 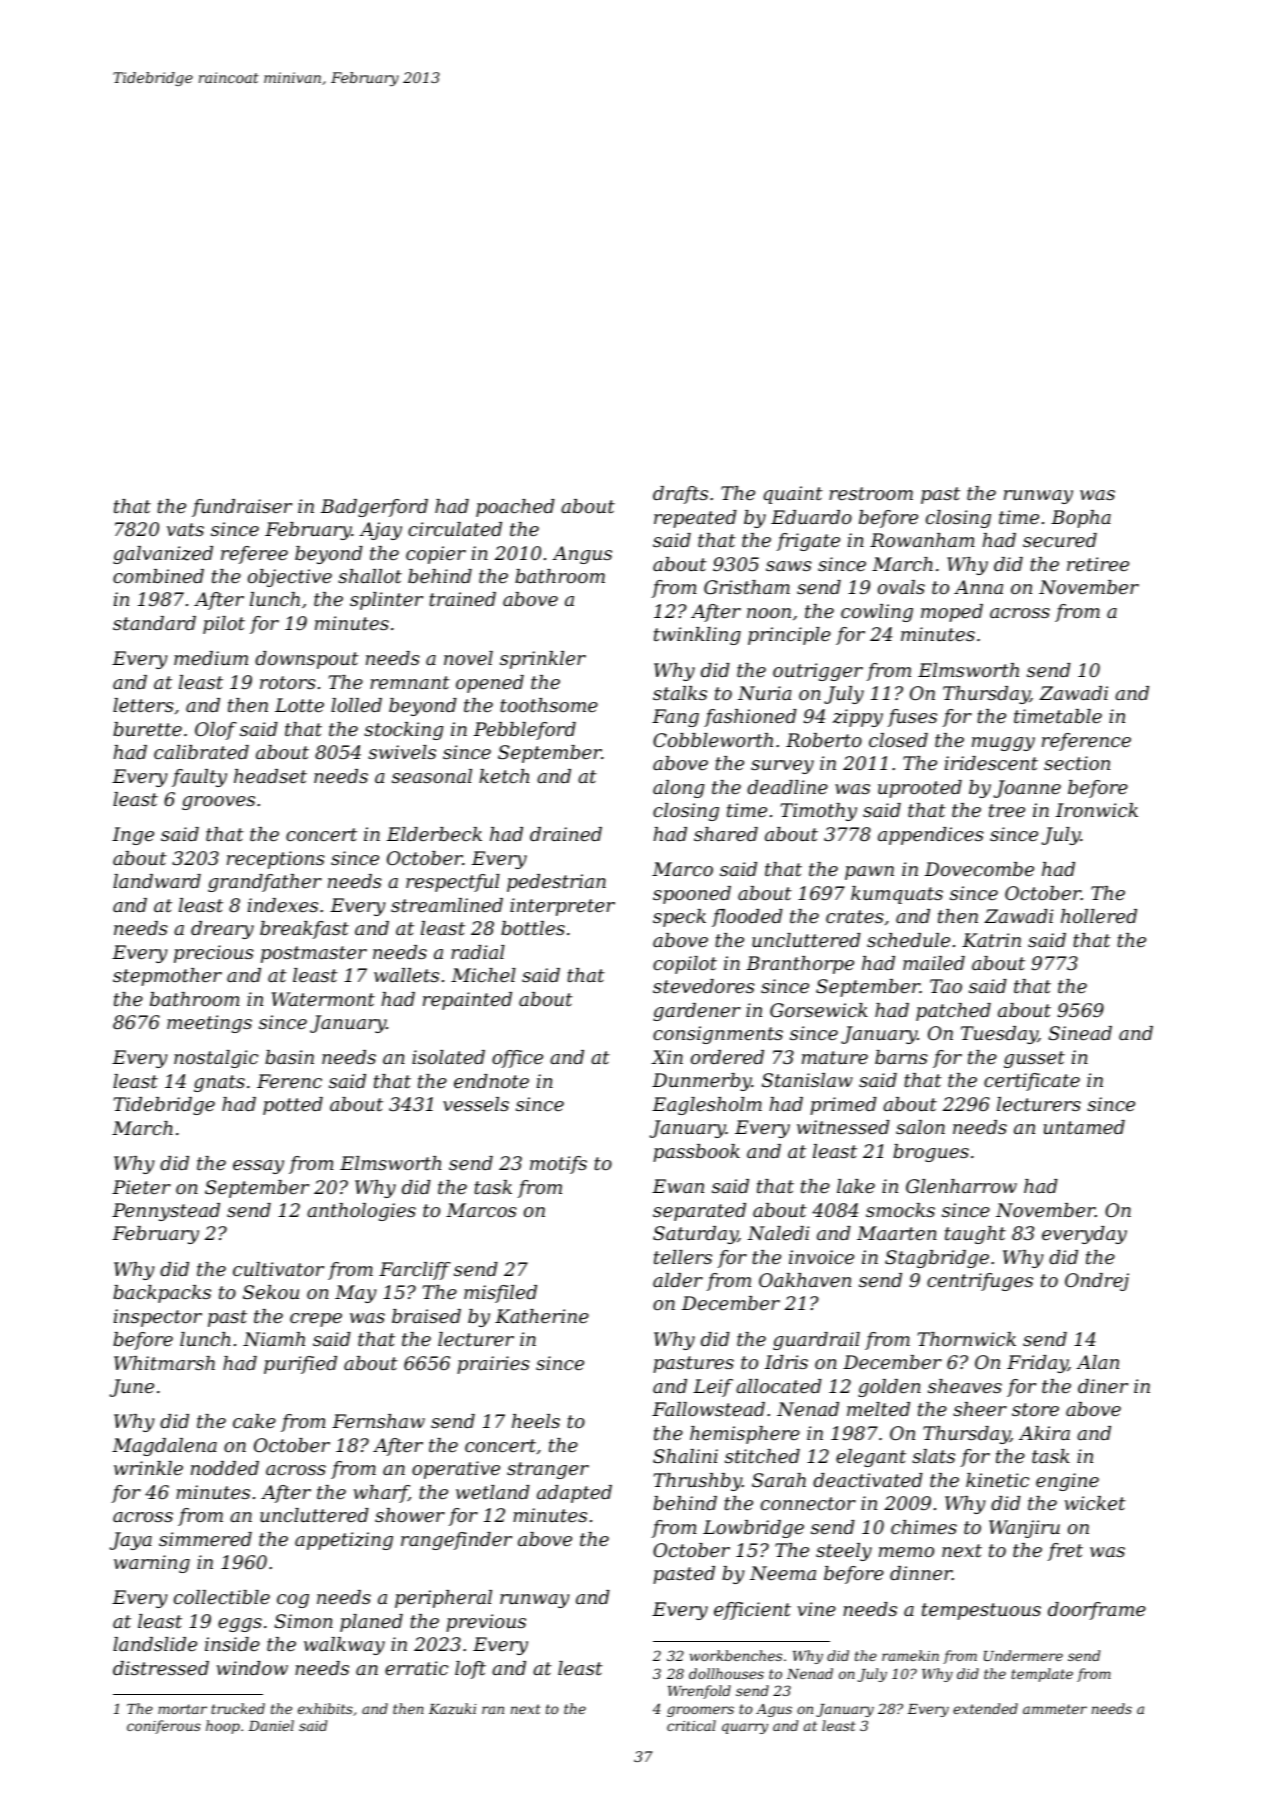 I want to click on drafts, so click(x=680, y=495).
